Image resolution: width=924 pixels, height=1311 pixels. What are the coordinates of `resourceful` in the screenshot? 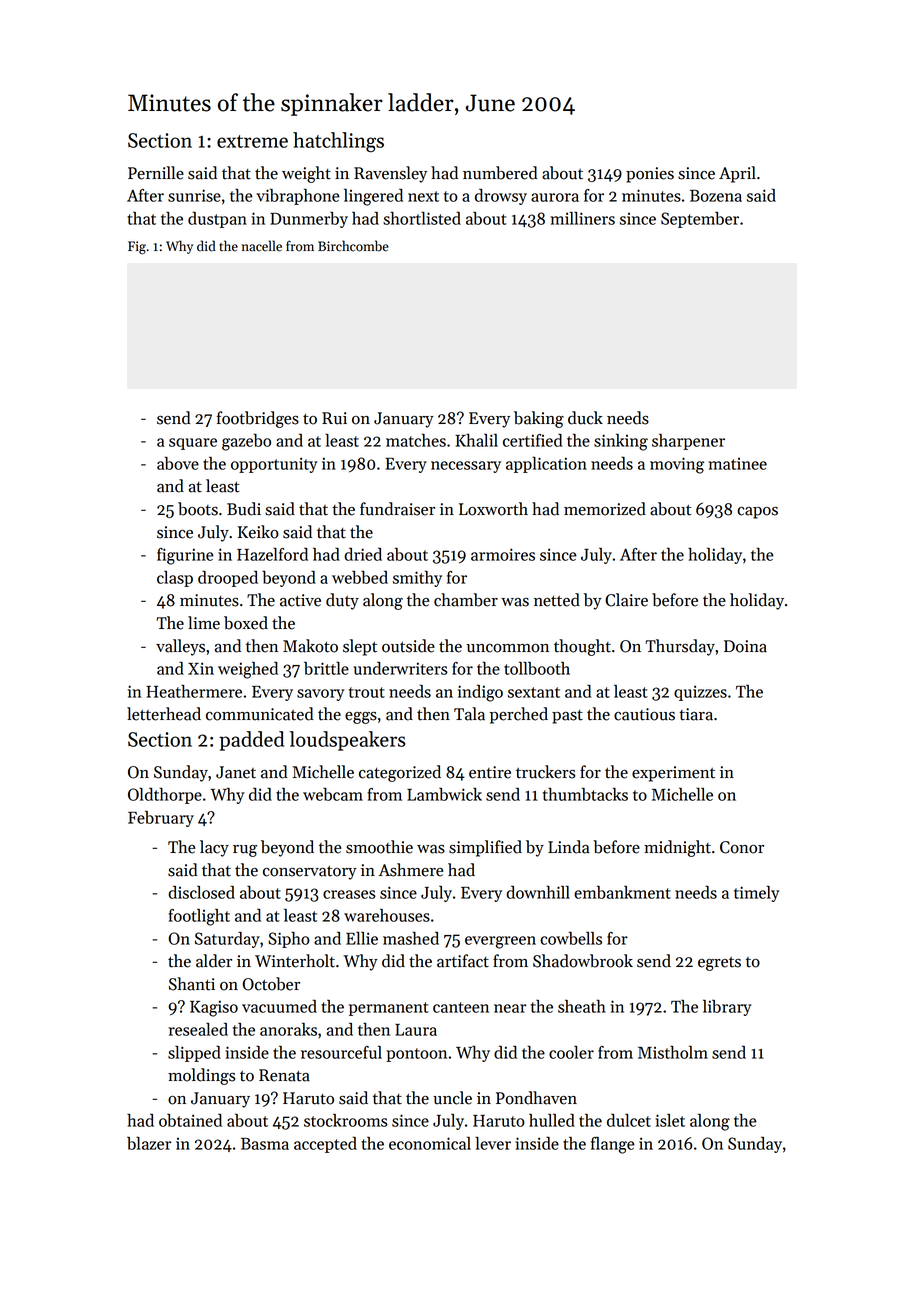 It's located at (341, 1052).
